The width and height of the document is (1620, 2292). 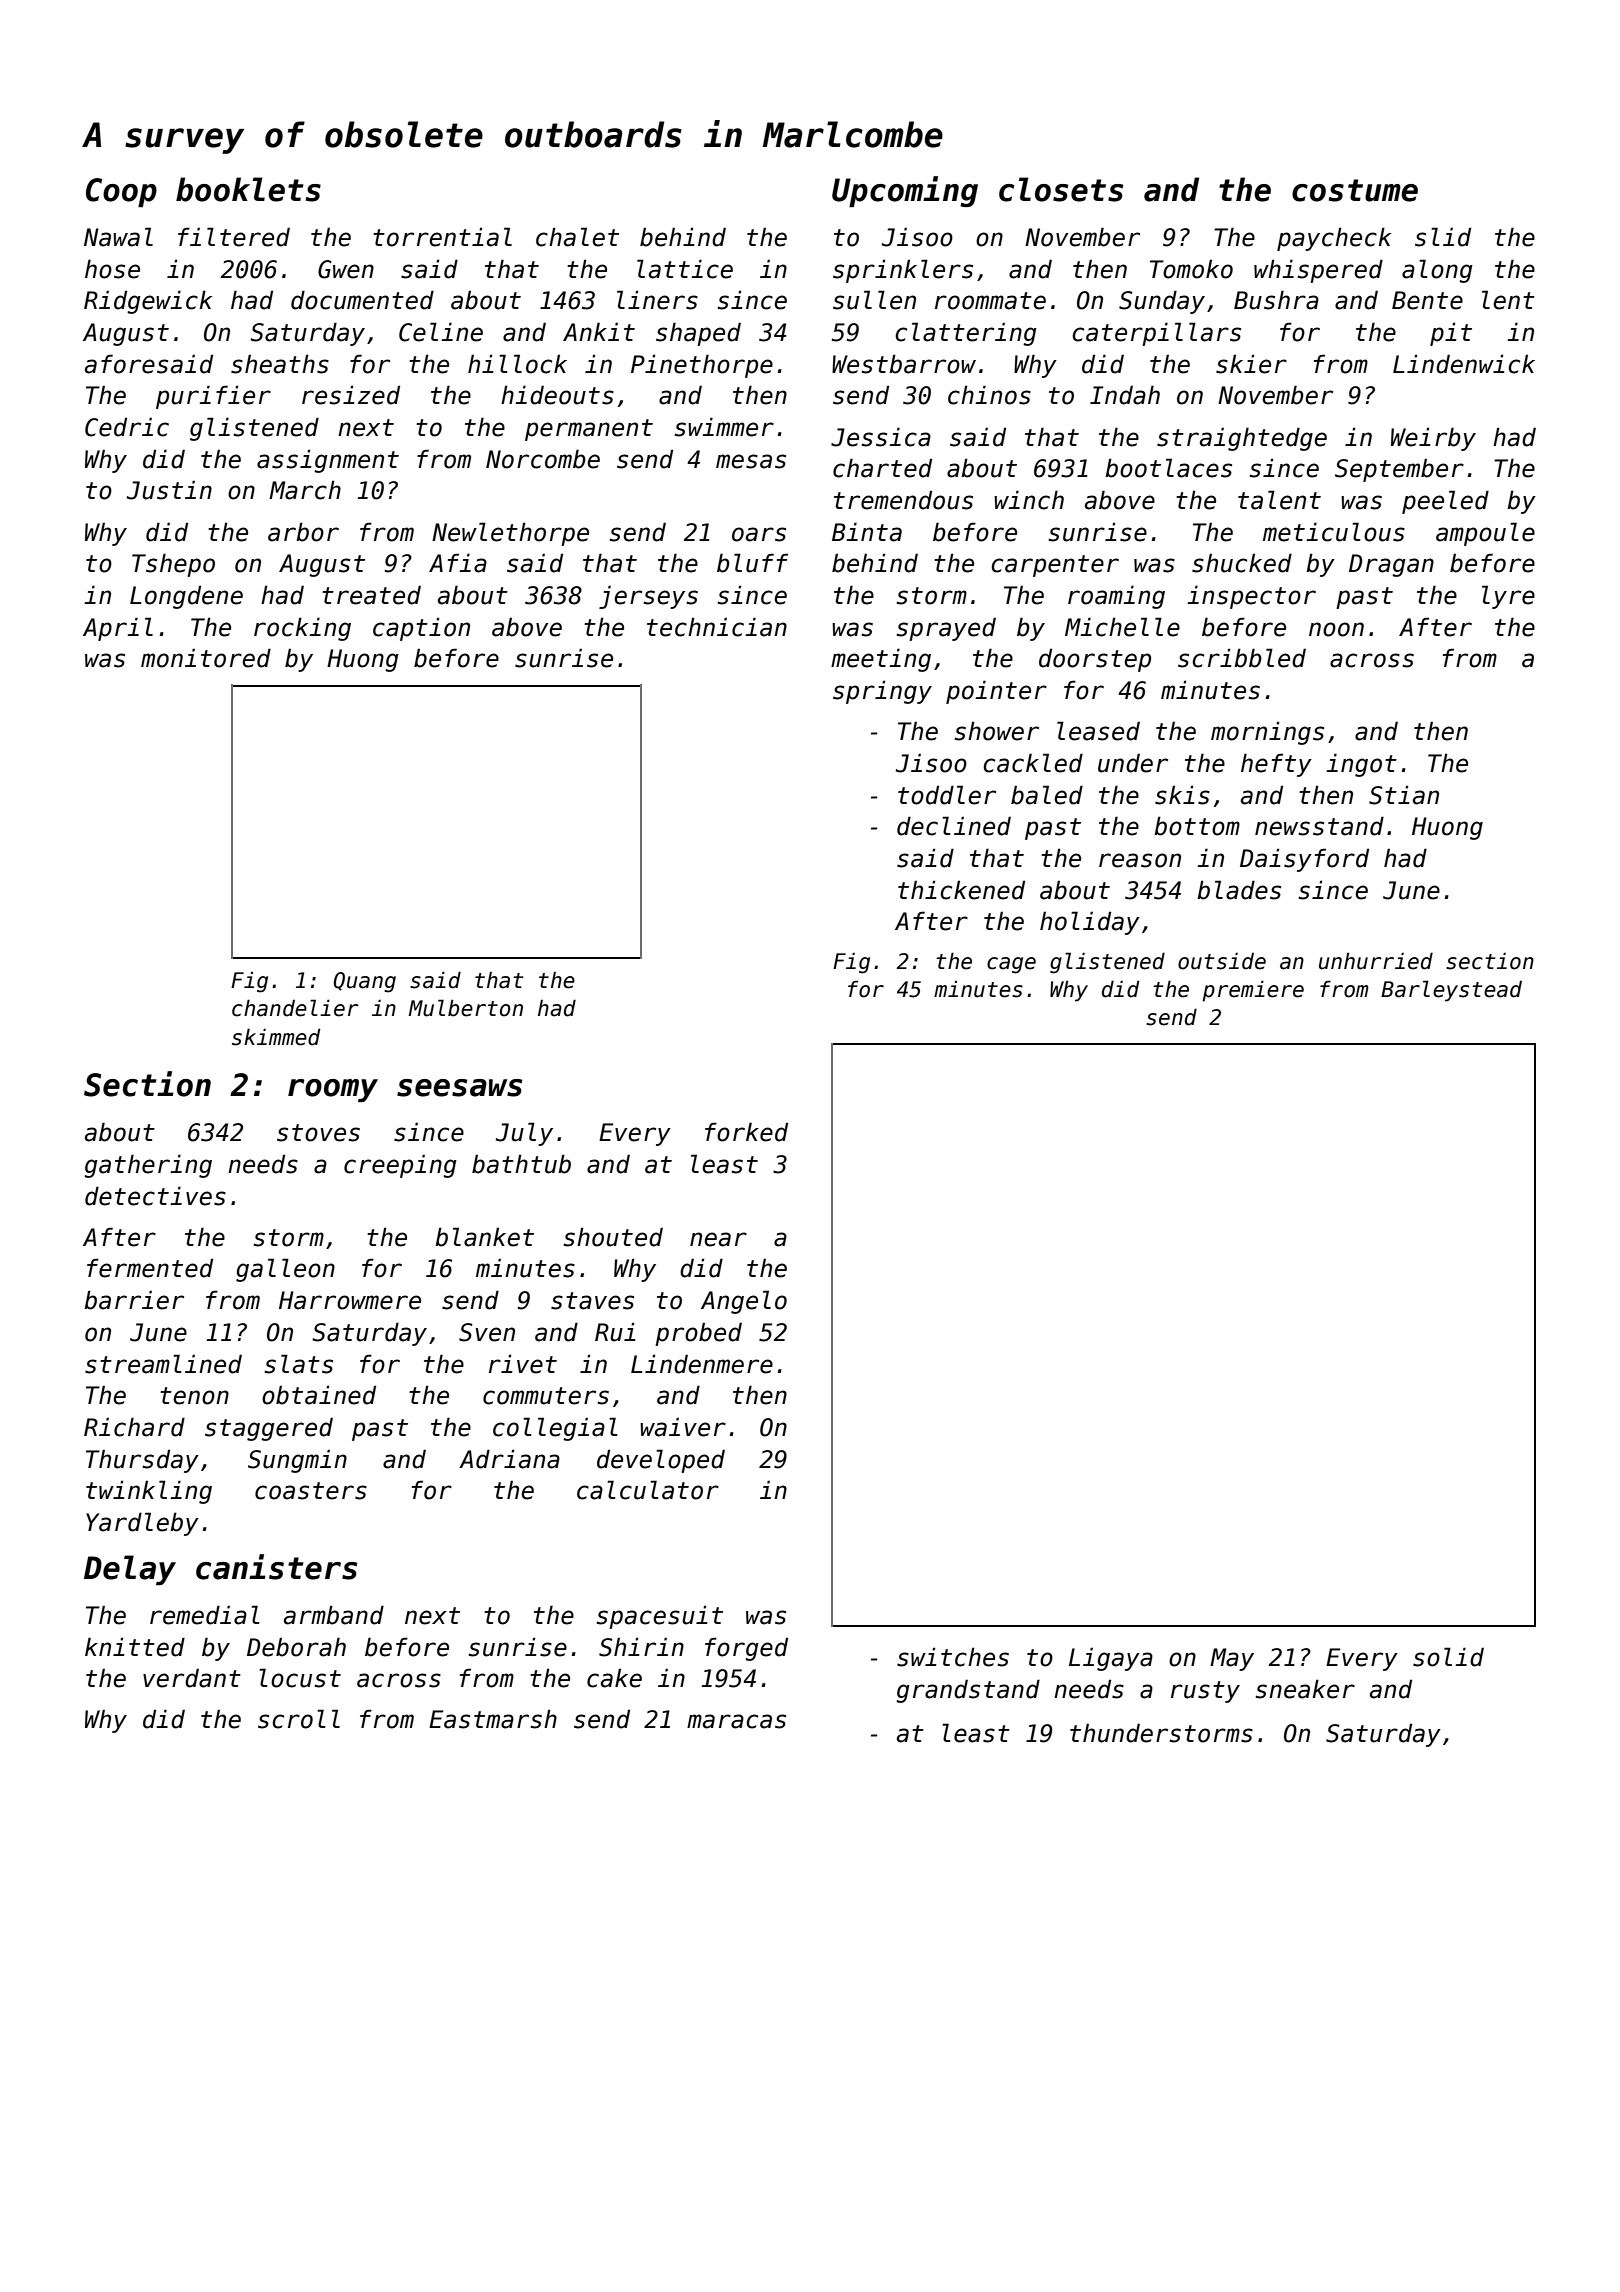 What do you see at coordinates (744, 1302) in the document?
I see `Angelo` at bounding box center [744, 1302].
